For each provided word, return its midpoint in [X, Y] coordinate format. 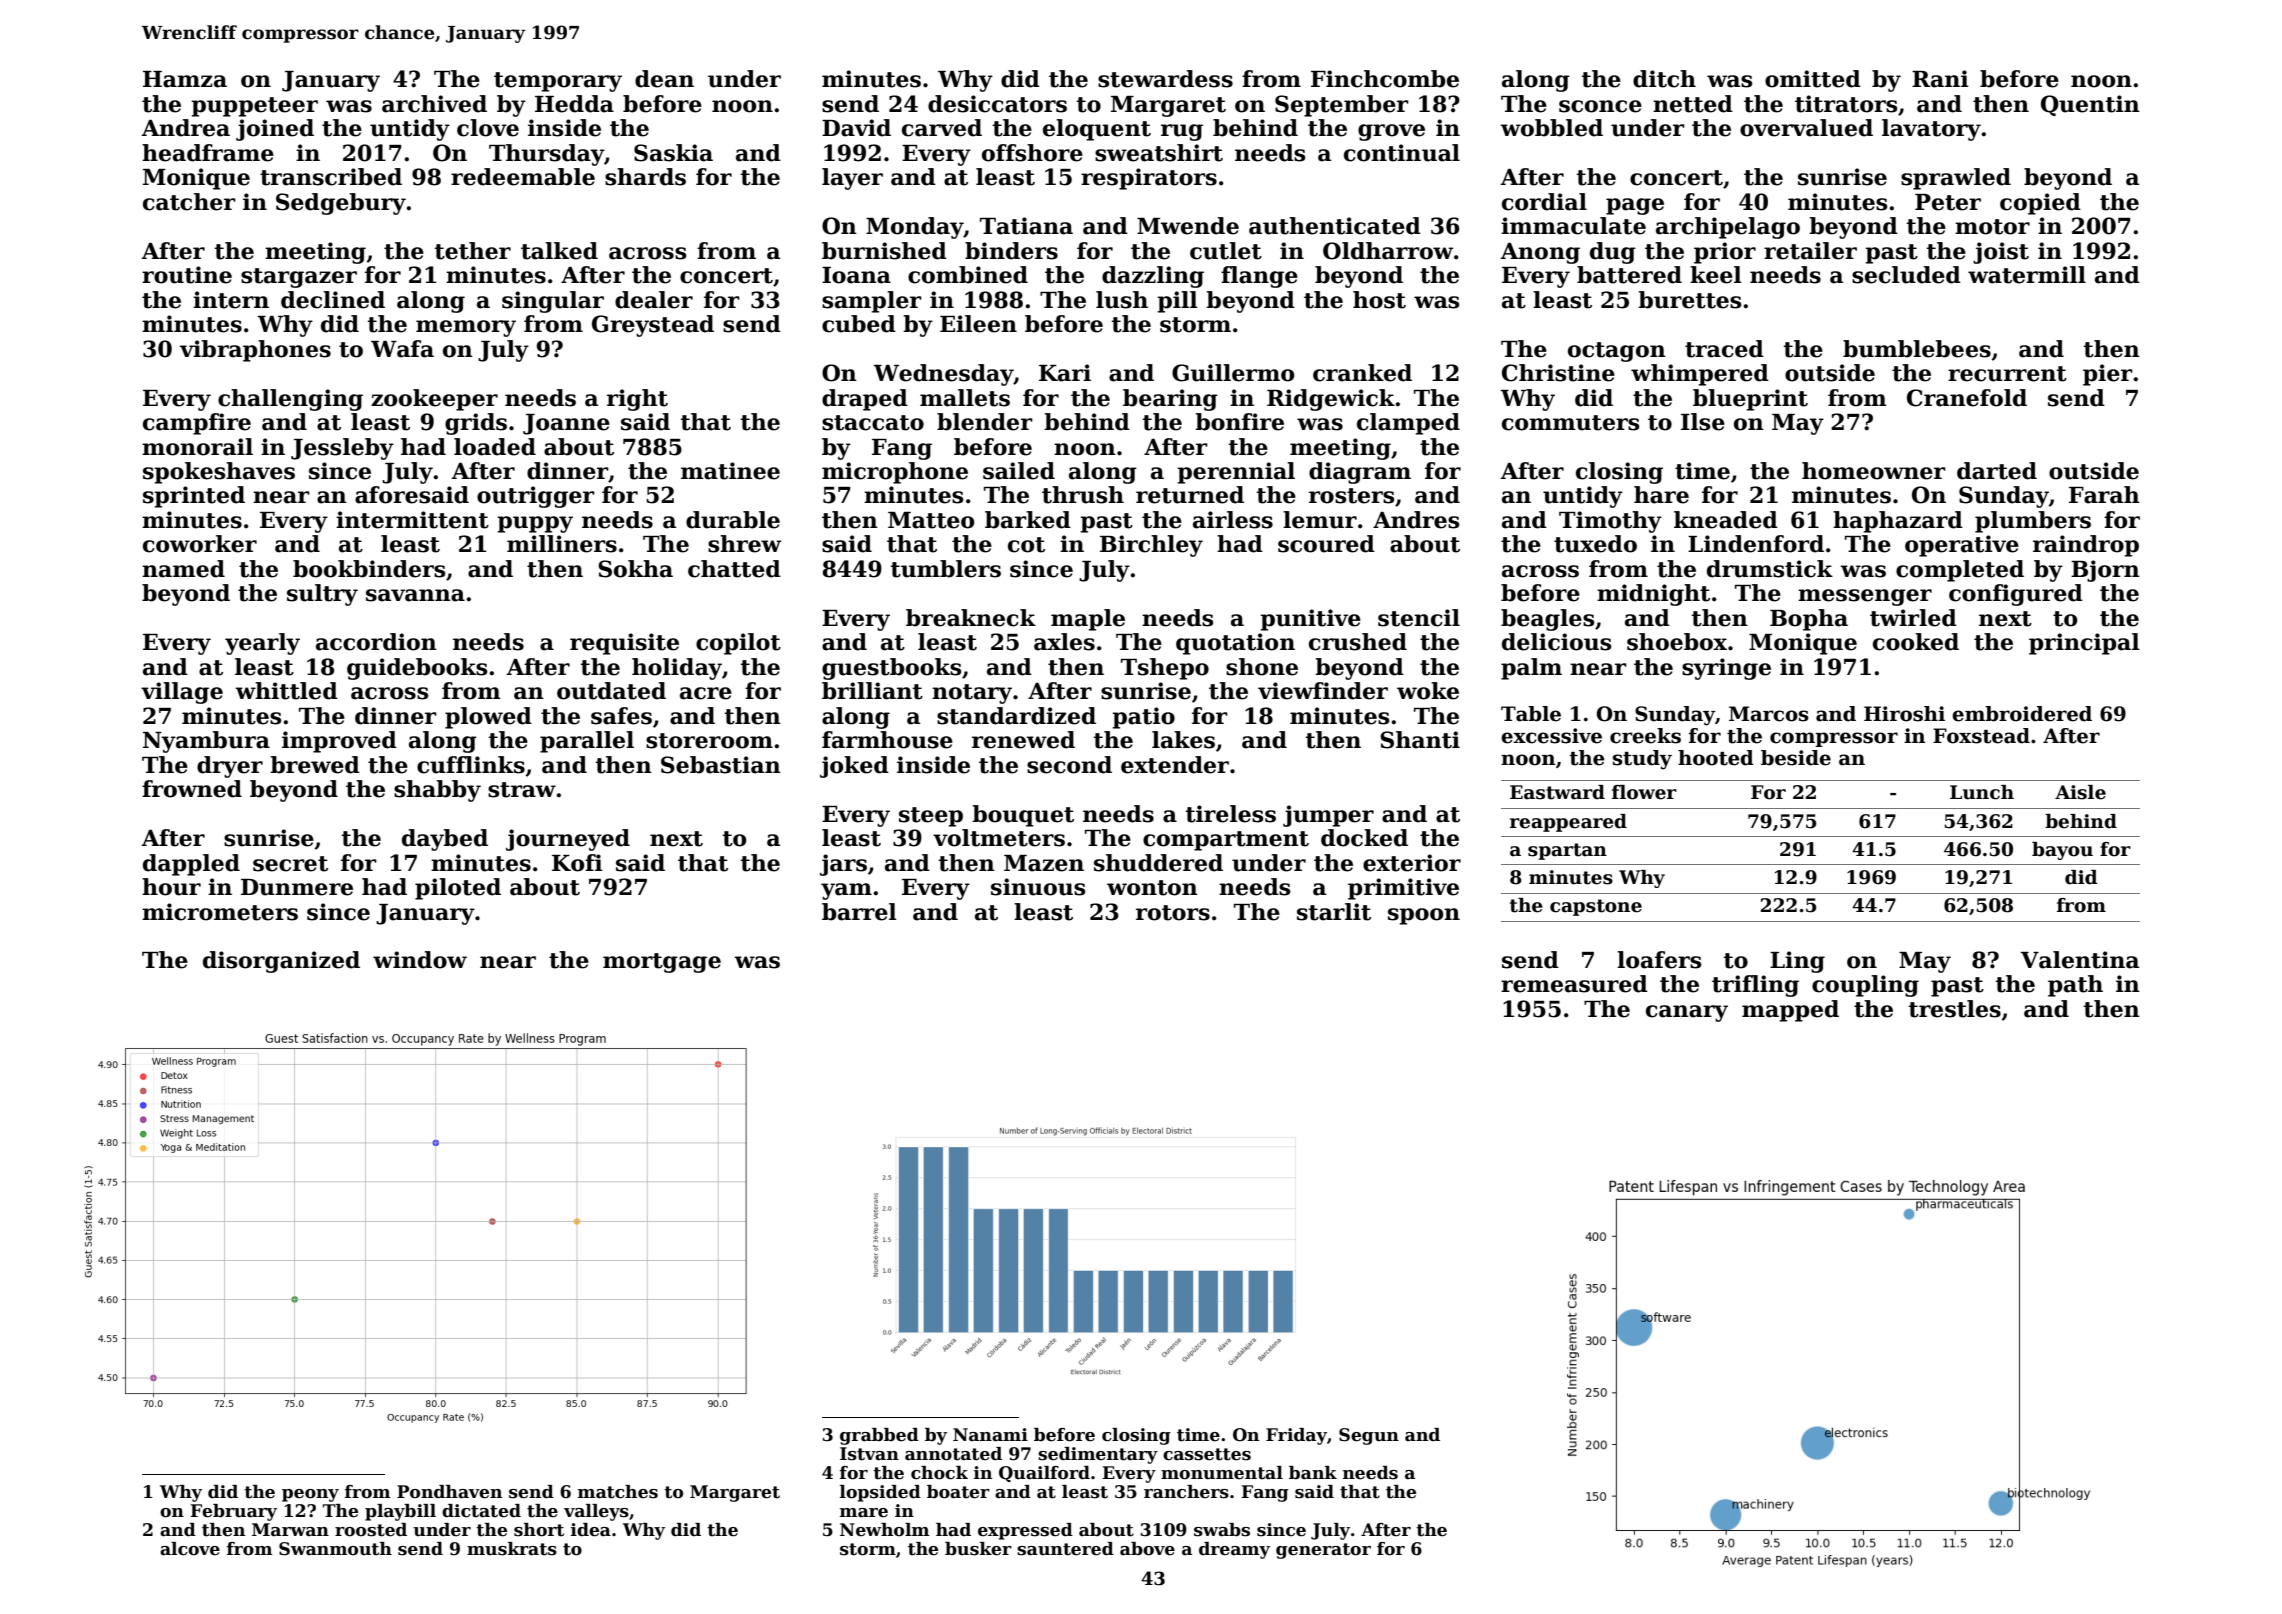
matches [618, 1492]
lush [1122, 300]
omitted [1813, 79]
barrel [859, 912]
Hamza [185, 79]
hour [171, 887]
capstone [1596, 907]
